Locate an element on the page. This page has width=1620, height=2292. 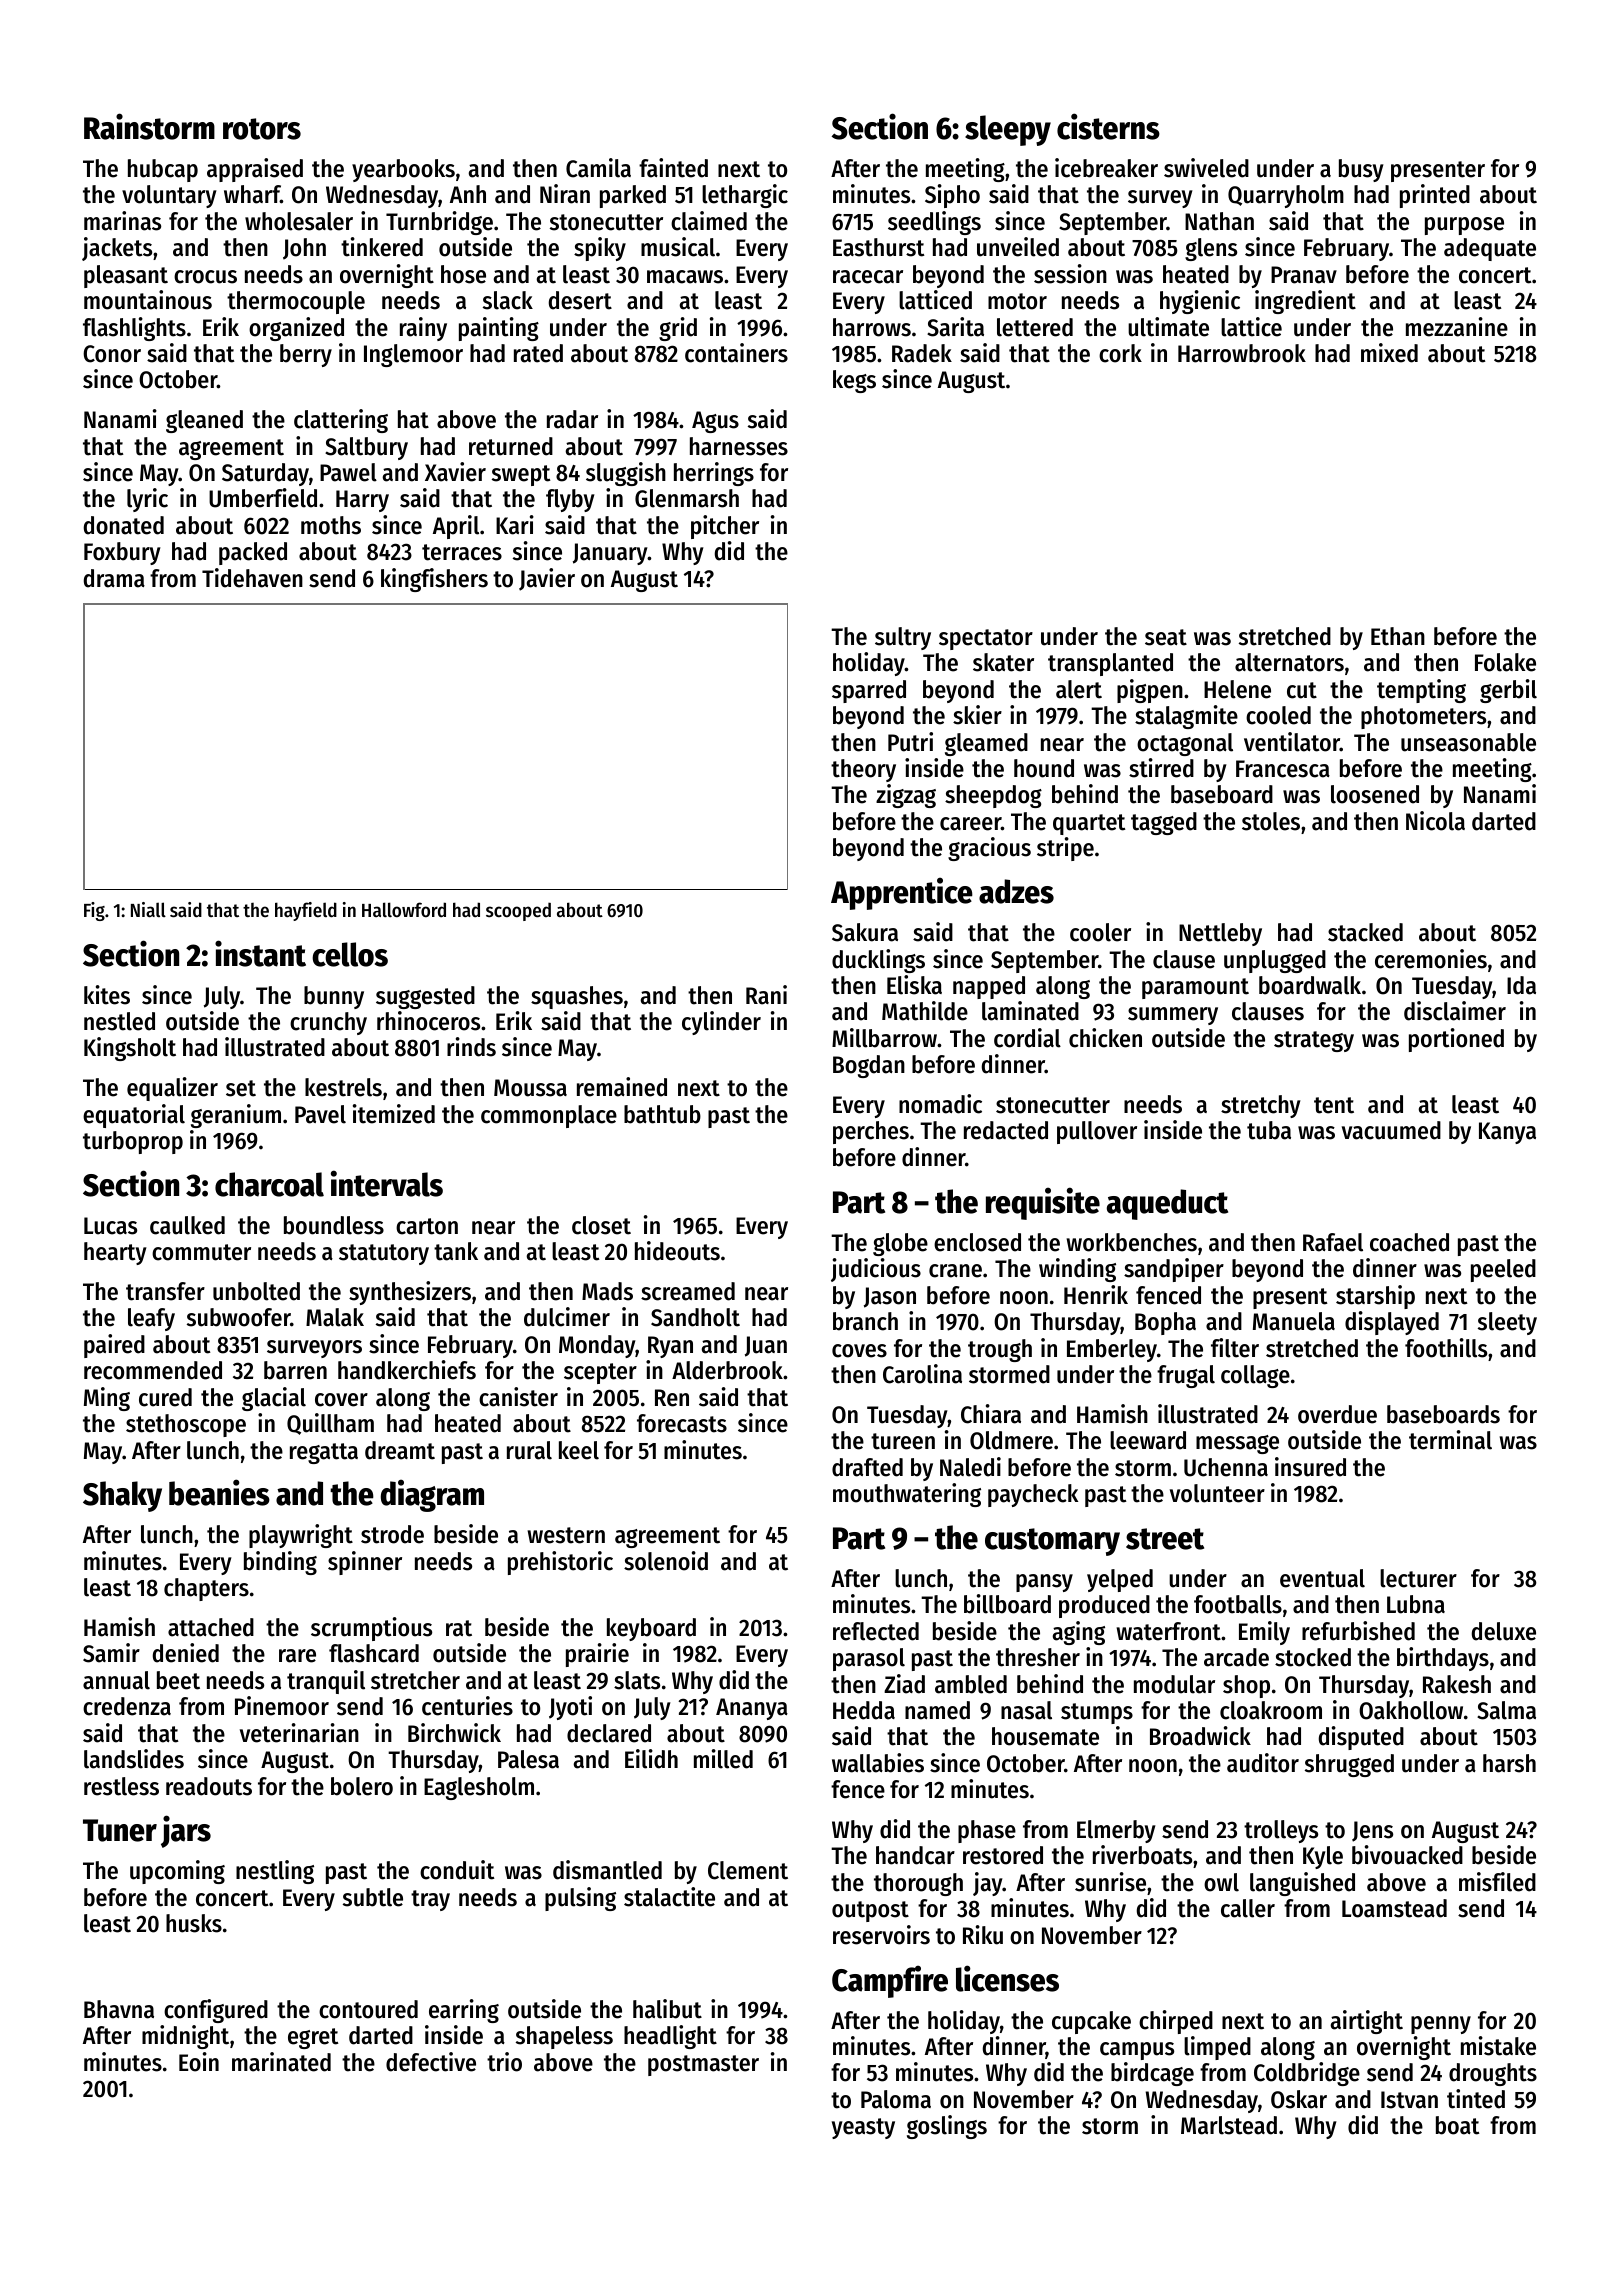
Apprentice is located at coordinates (902, 893).
